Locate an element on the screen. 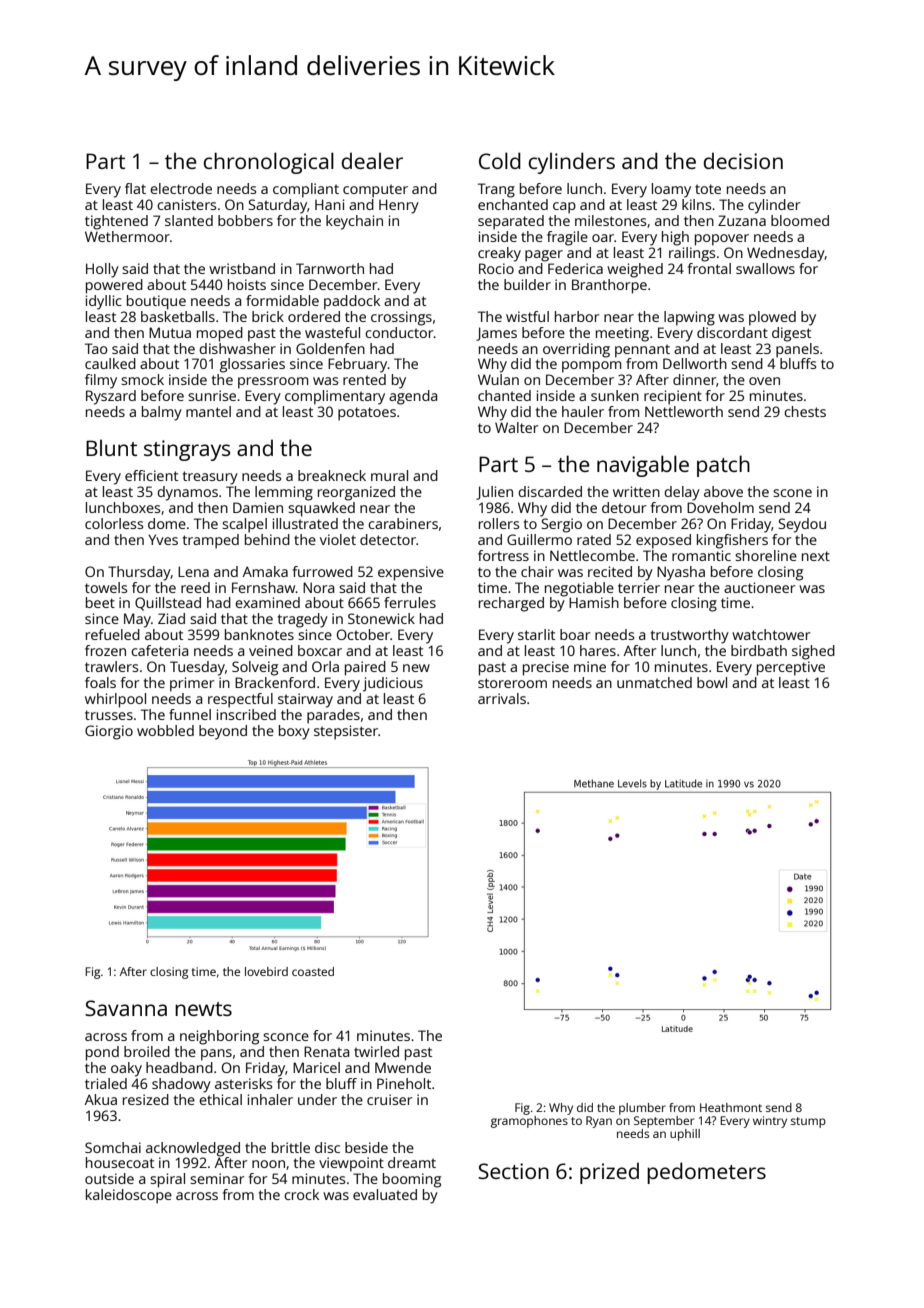 The image size is (924, 1308). arrivals is located at coordinates (502, 698).
